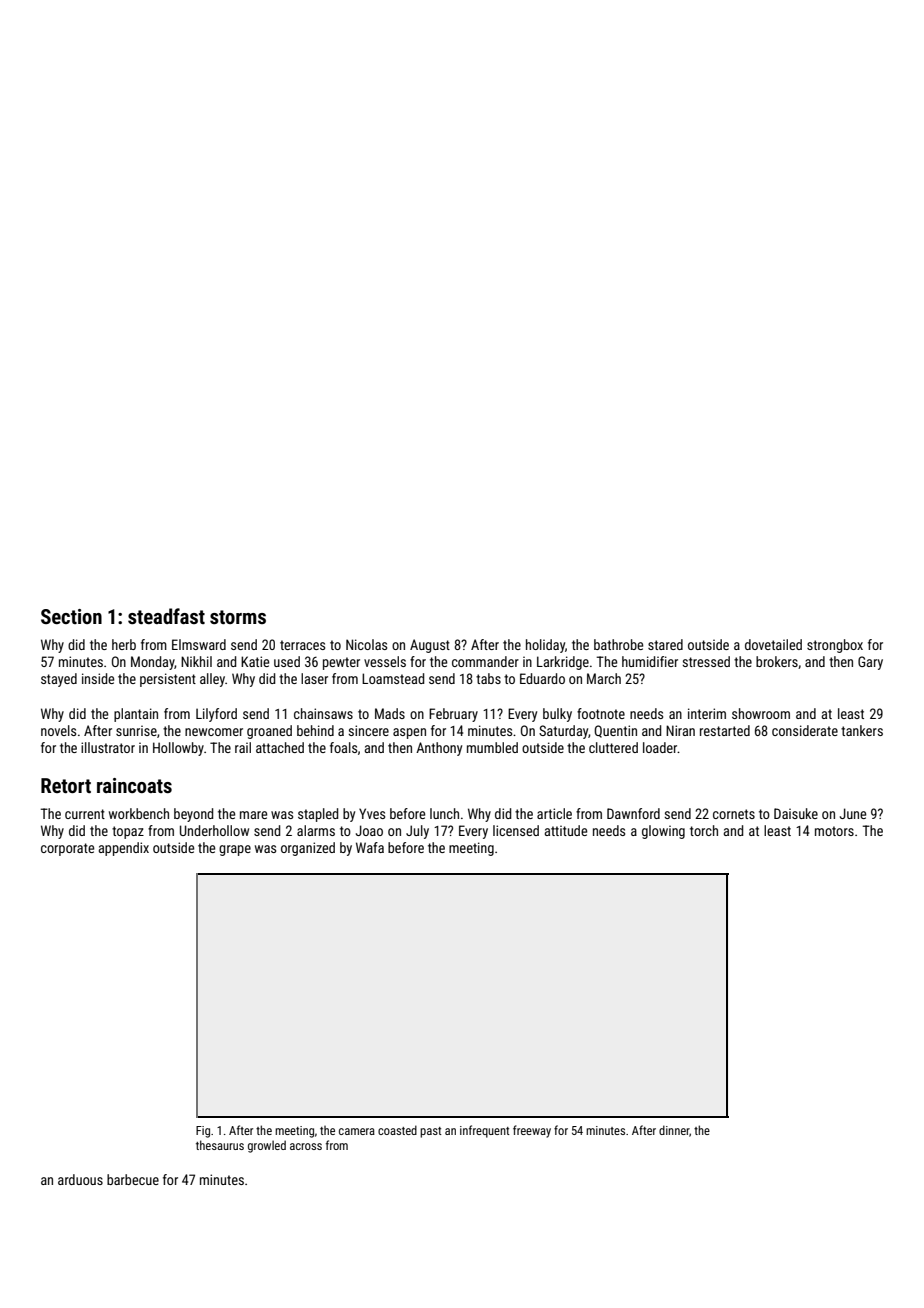 Image resolution: width=924 pixels, height=1308 pixels. Describe the element at coordinates (238, 617) in the screenshot. I see `storms` at that location.
